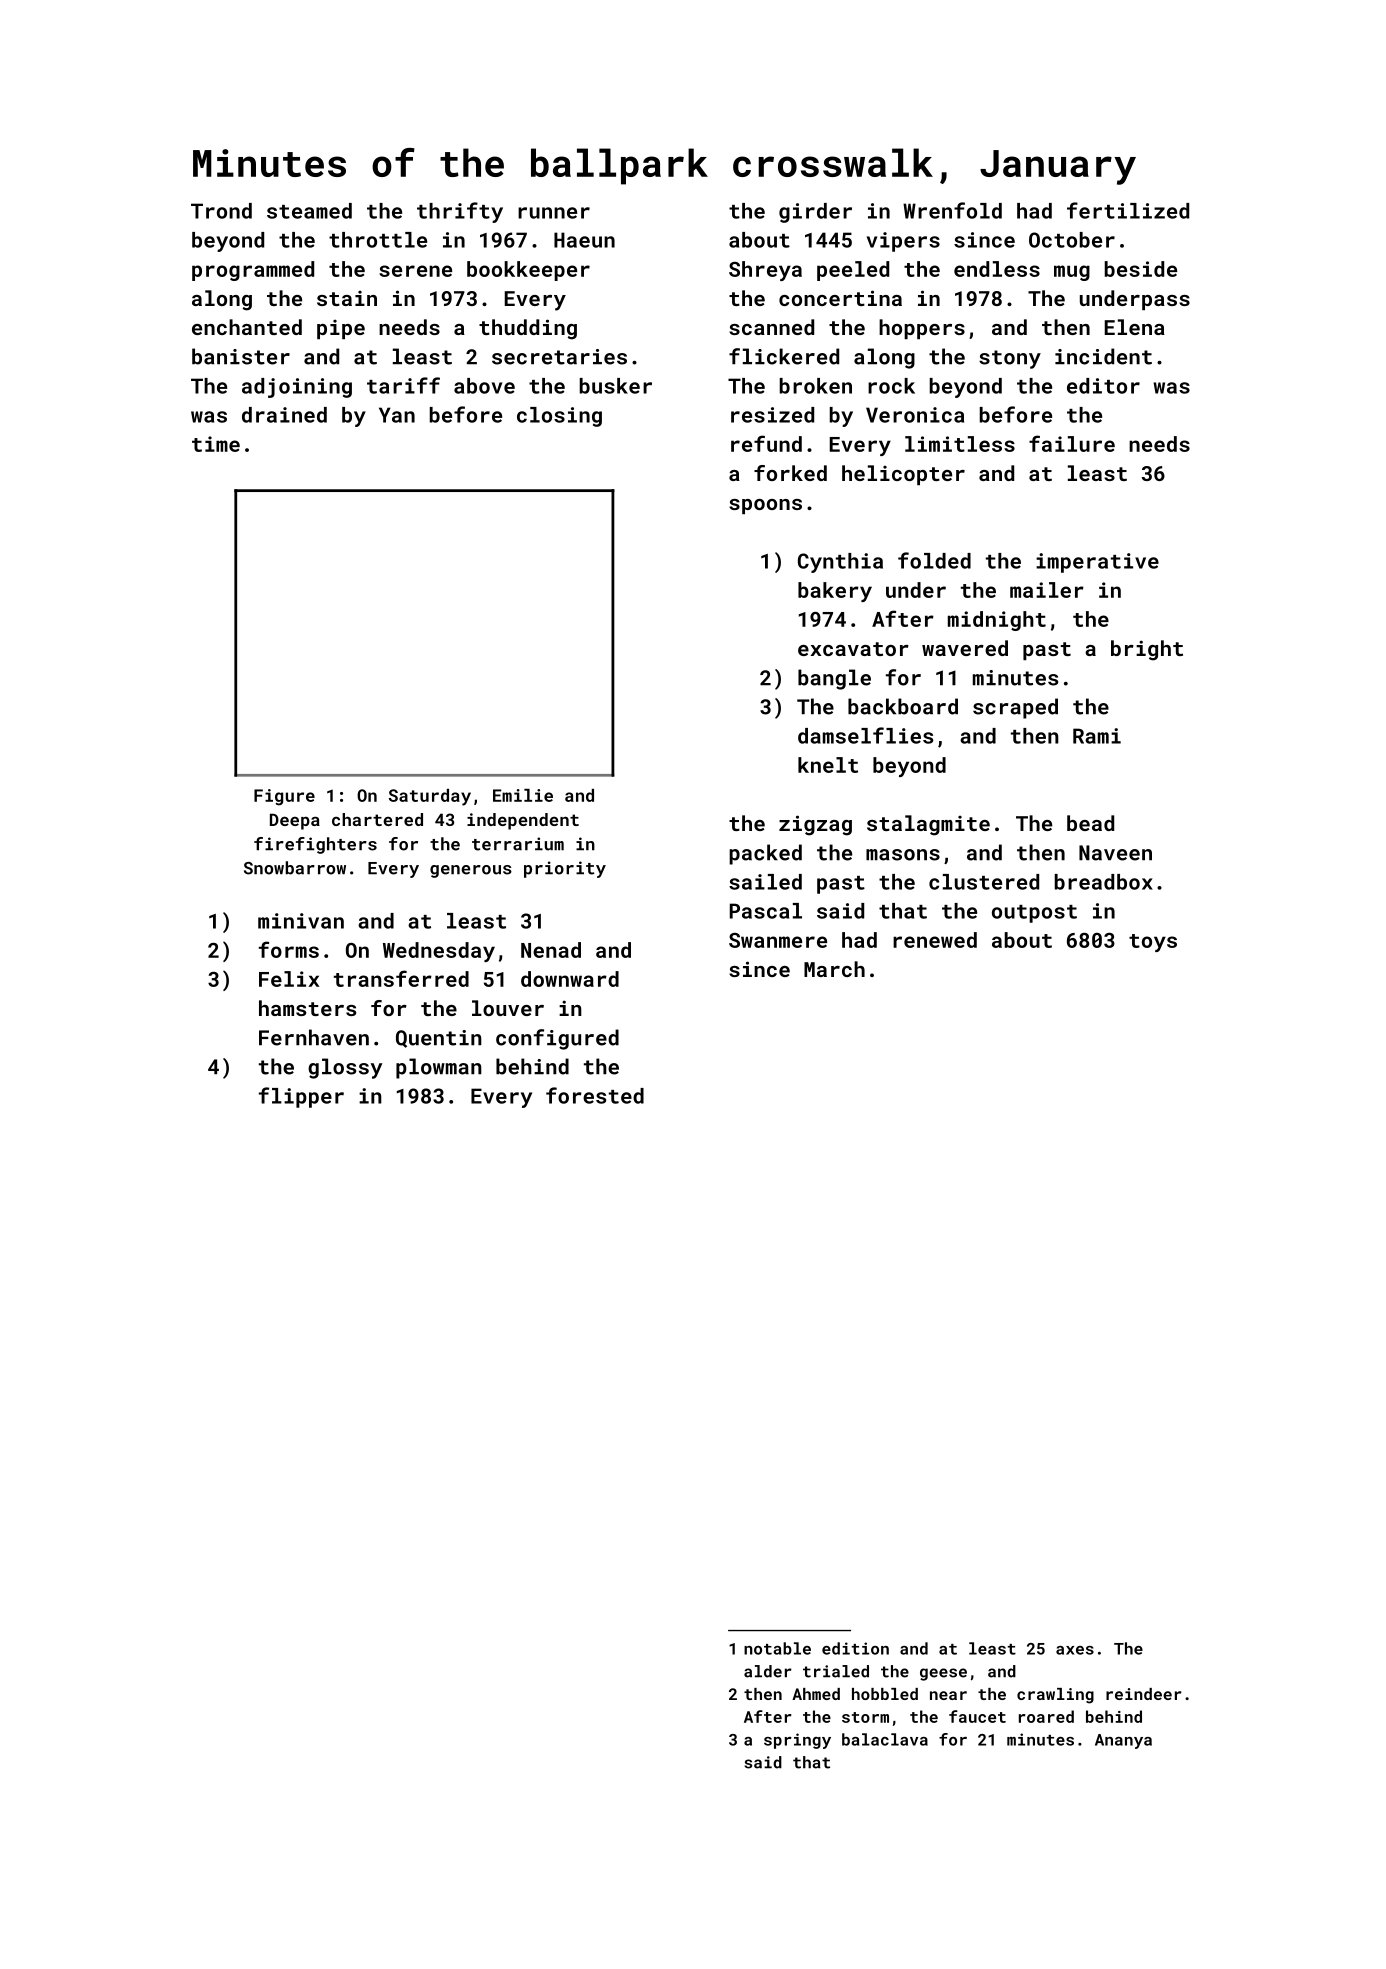 The image size is (1386, 1969). Describe the element at coordinates (768, 1671) in the screenshot. I see `alder` at that location.
